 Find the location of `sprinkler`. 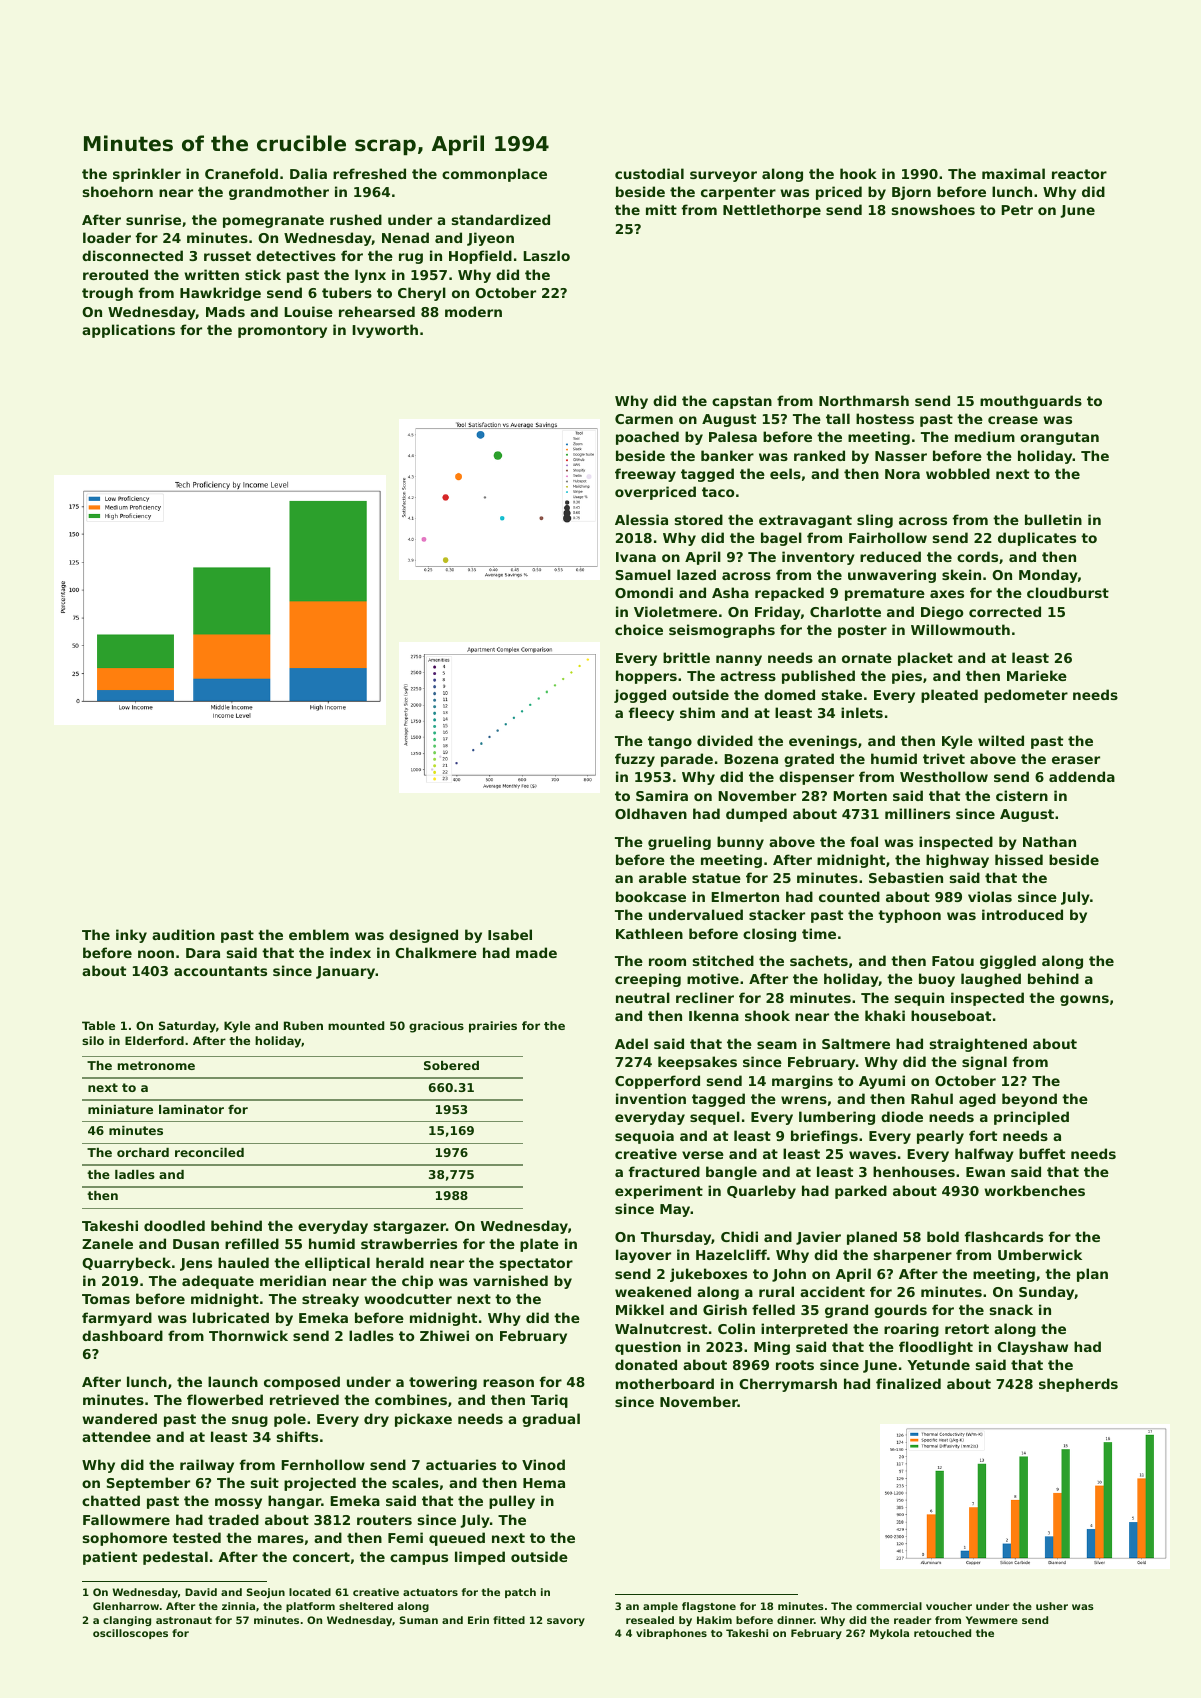

sprinkler is located at coordinates (147, 175).
